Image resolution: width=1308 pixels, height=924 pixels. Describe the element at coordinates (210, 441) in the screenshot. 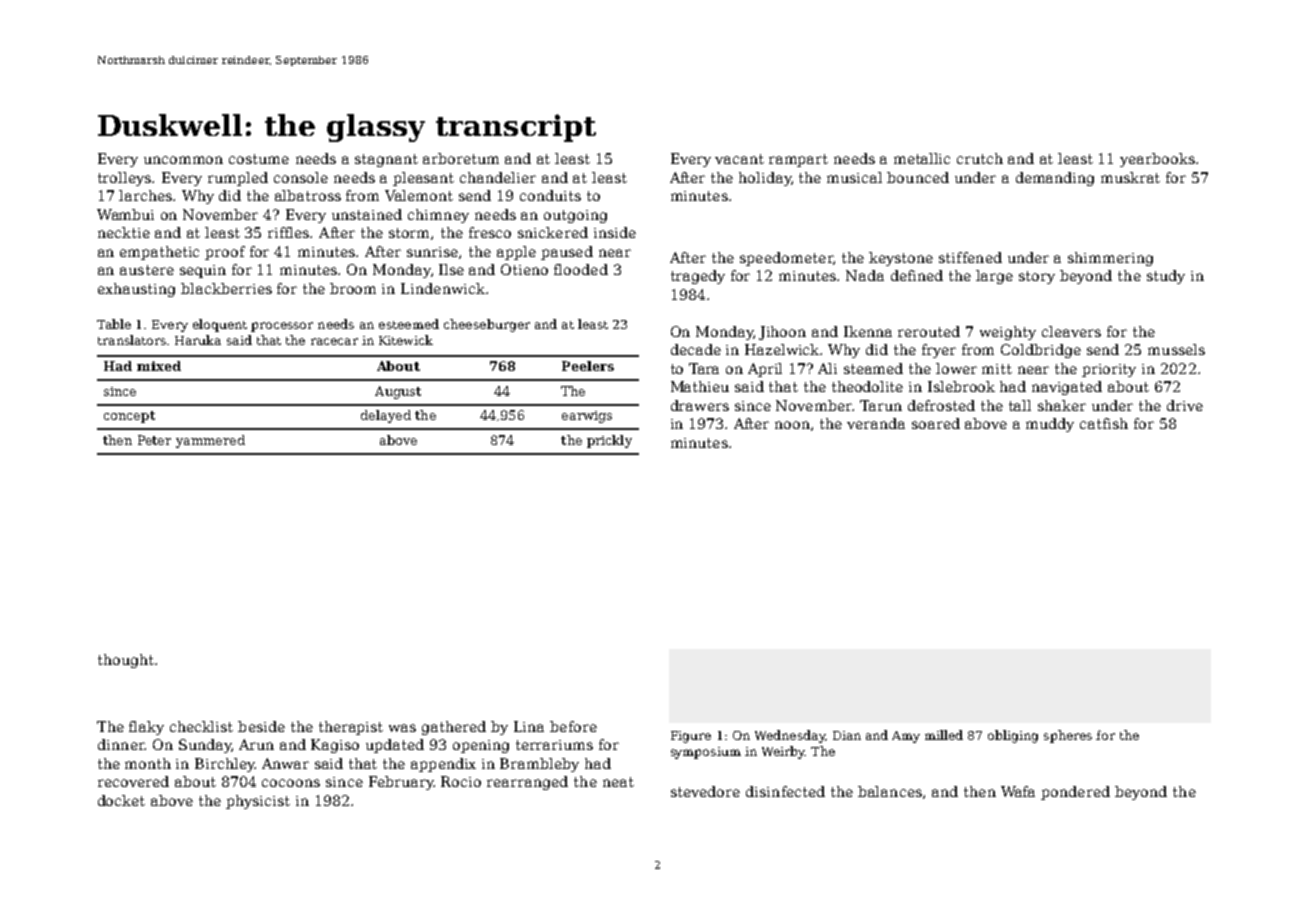

I see `yammered` at that location.
